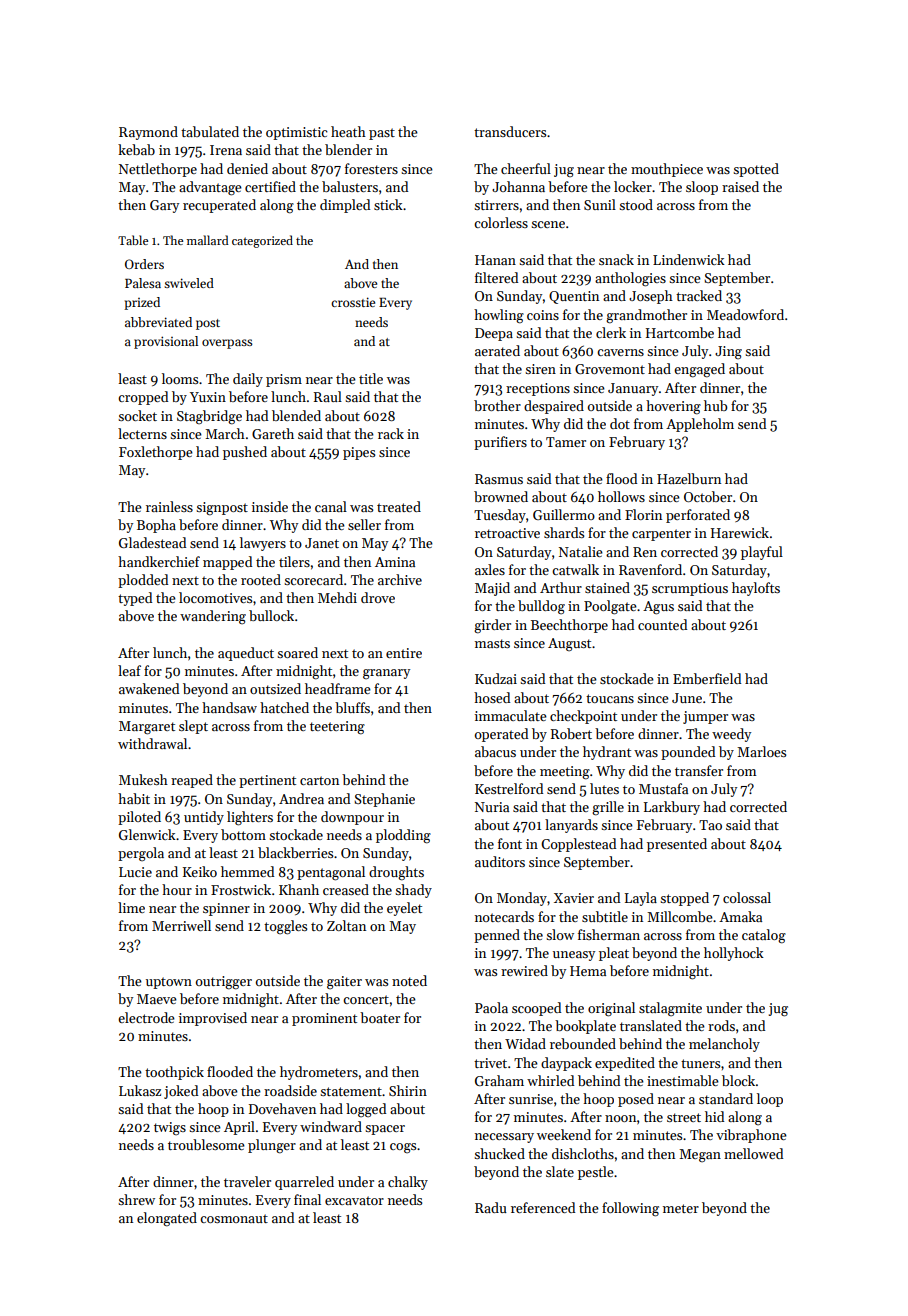  I want to click on Lukasz, so click(140, 1090).
